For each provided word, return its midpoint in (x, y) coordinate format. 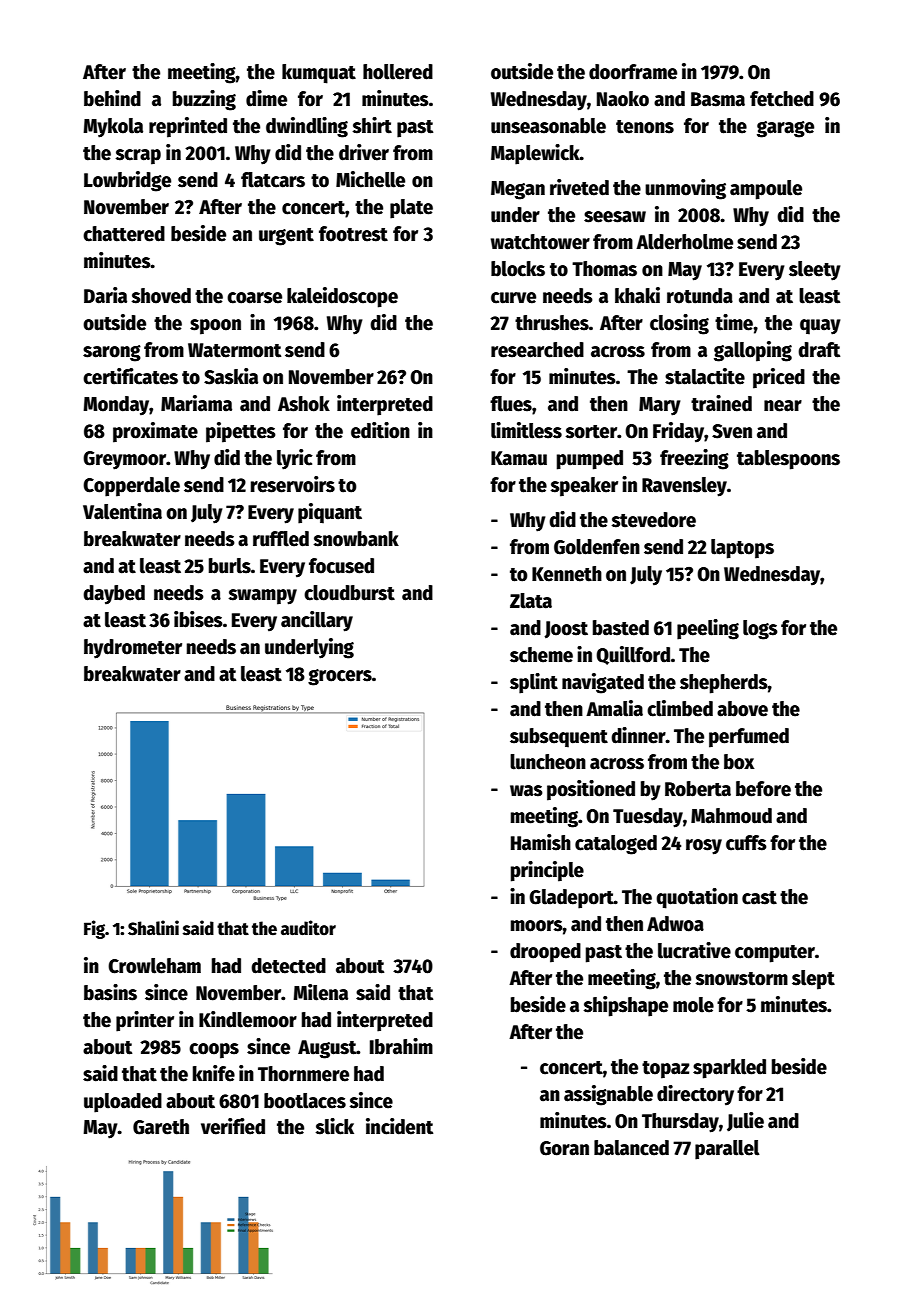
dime (266, 98)
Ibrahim (401, 1046)
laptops (742, 549)
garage (785, 129)
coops (214, 1051)
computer (775, 954)
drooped (545, 953)
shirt (372, 125)
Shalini (153, 928)
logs (760, 630)
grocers (340, 677)
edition (380, 430)
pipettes (241, 432)
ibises (198, 619)
